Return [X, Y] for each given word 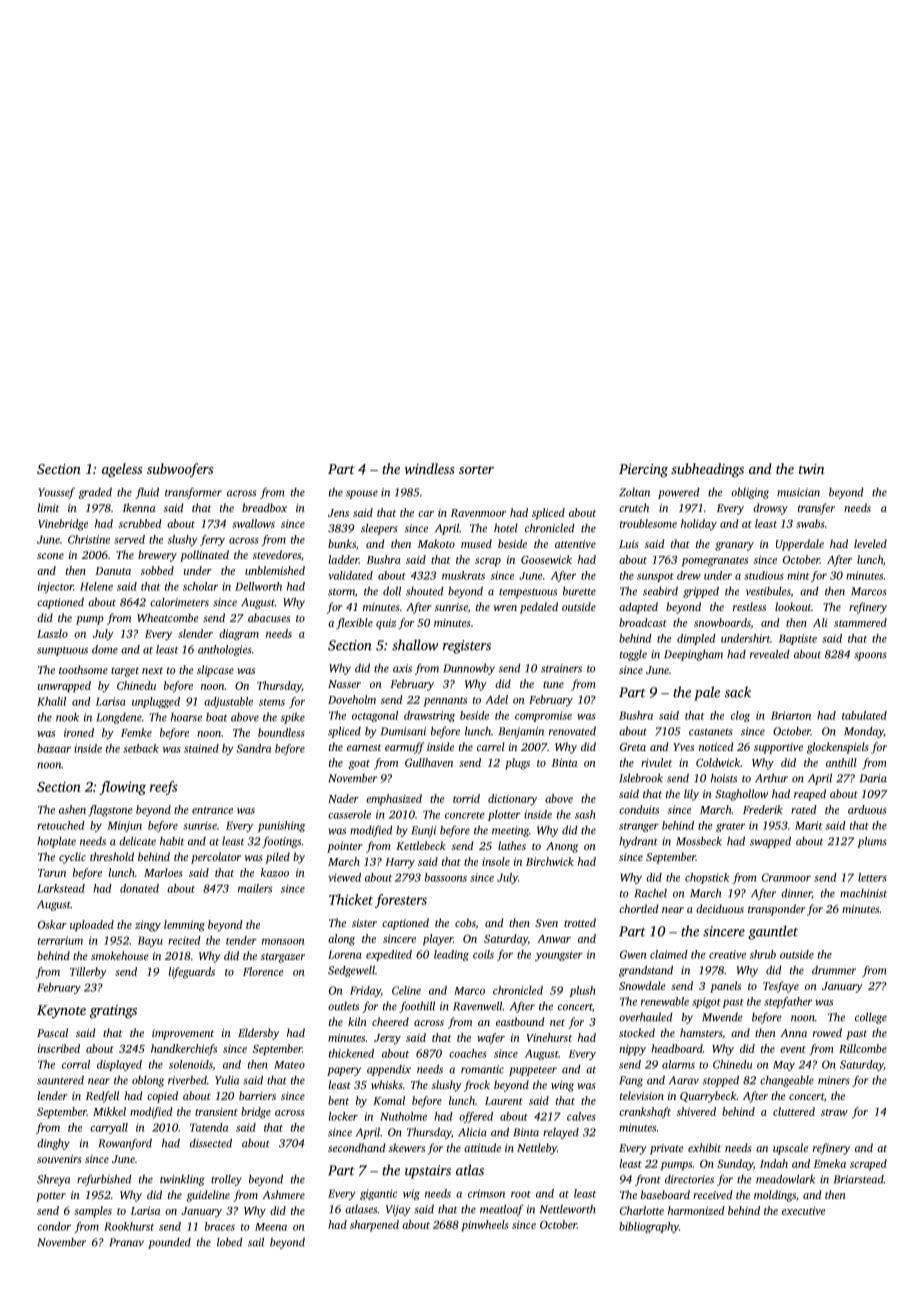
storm [341, 592]
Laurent [504, 1101]
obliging [750, 493]
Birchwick [550, 861]
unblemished [275, 570]
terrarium [60, 940]
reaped [810, 795]
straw [834, 1112]
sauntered [60, 1080]
